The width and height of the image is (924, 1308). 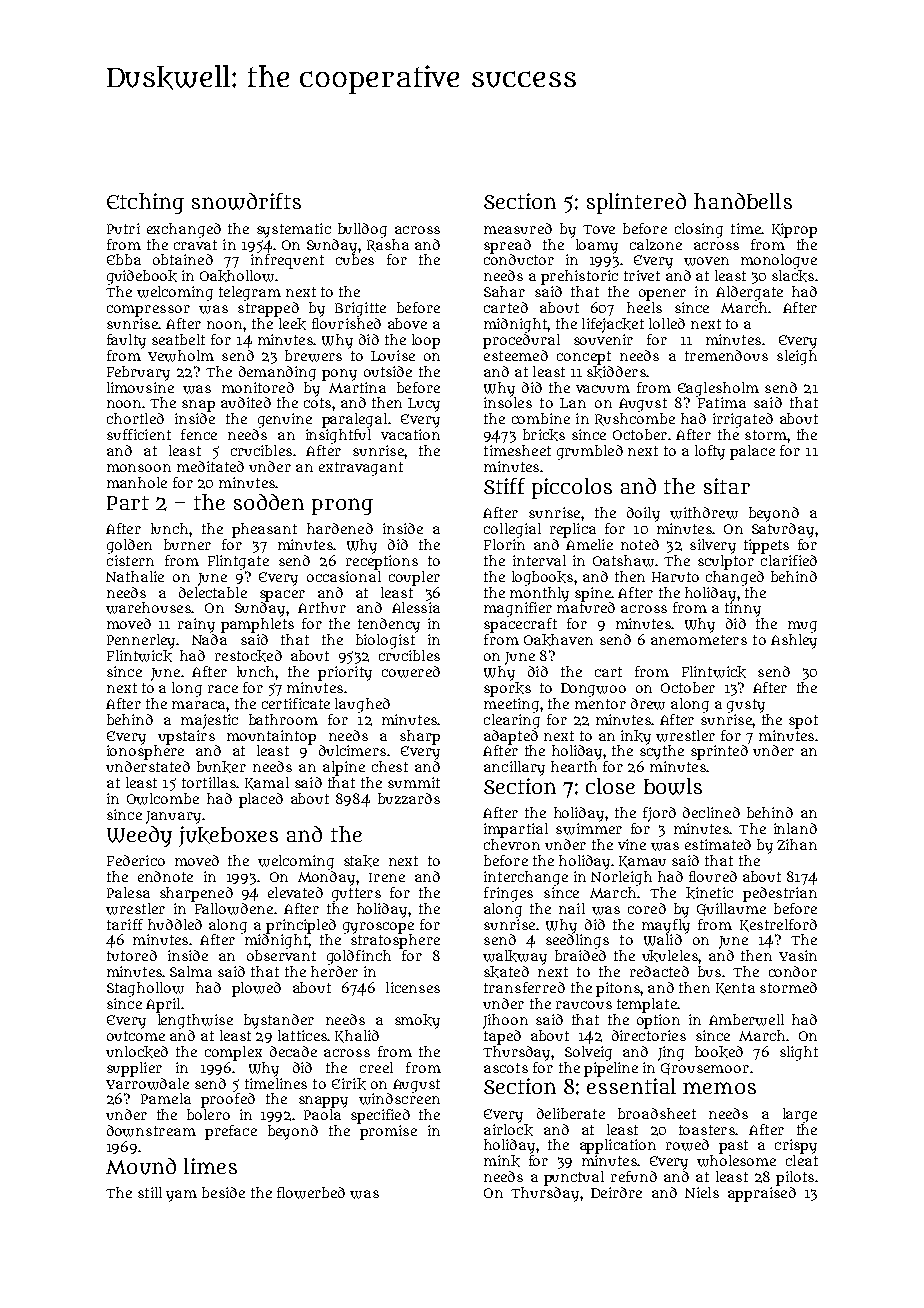 What do you see at coordinates (132, 955) in the image?
I see `tutored` at bounding box center [132, 955].
